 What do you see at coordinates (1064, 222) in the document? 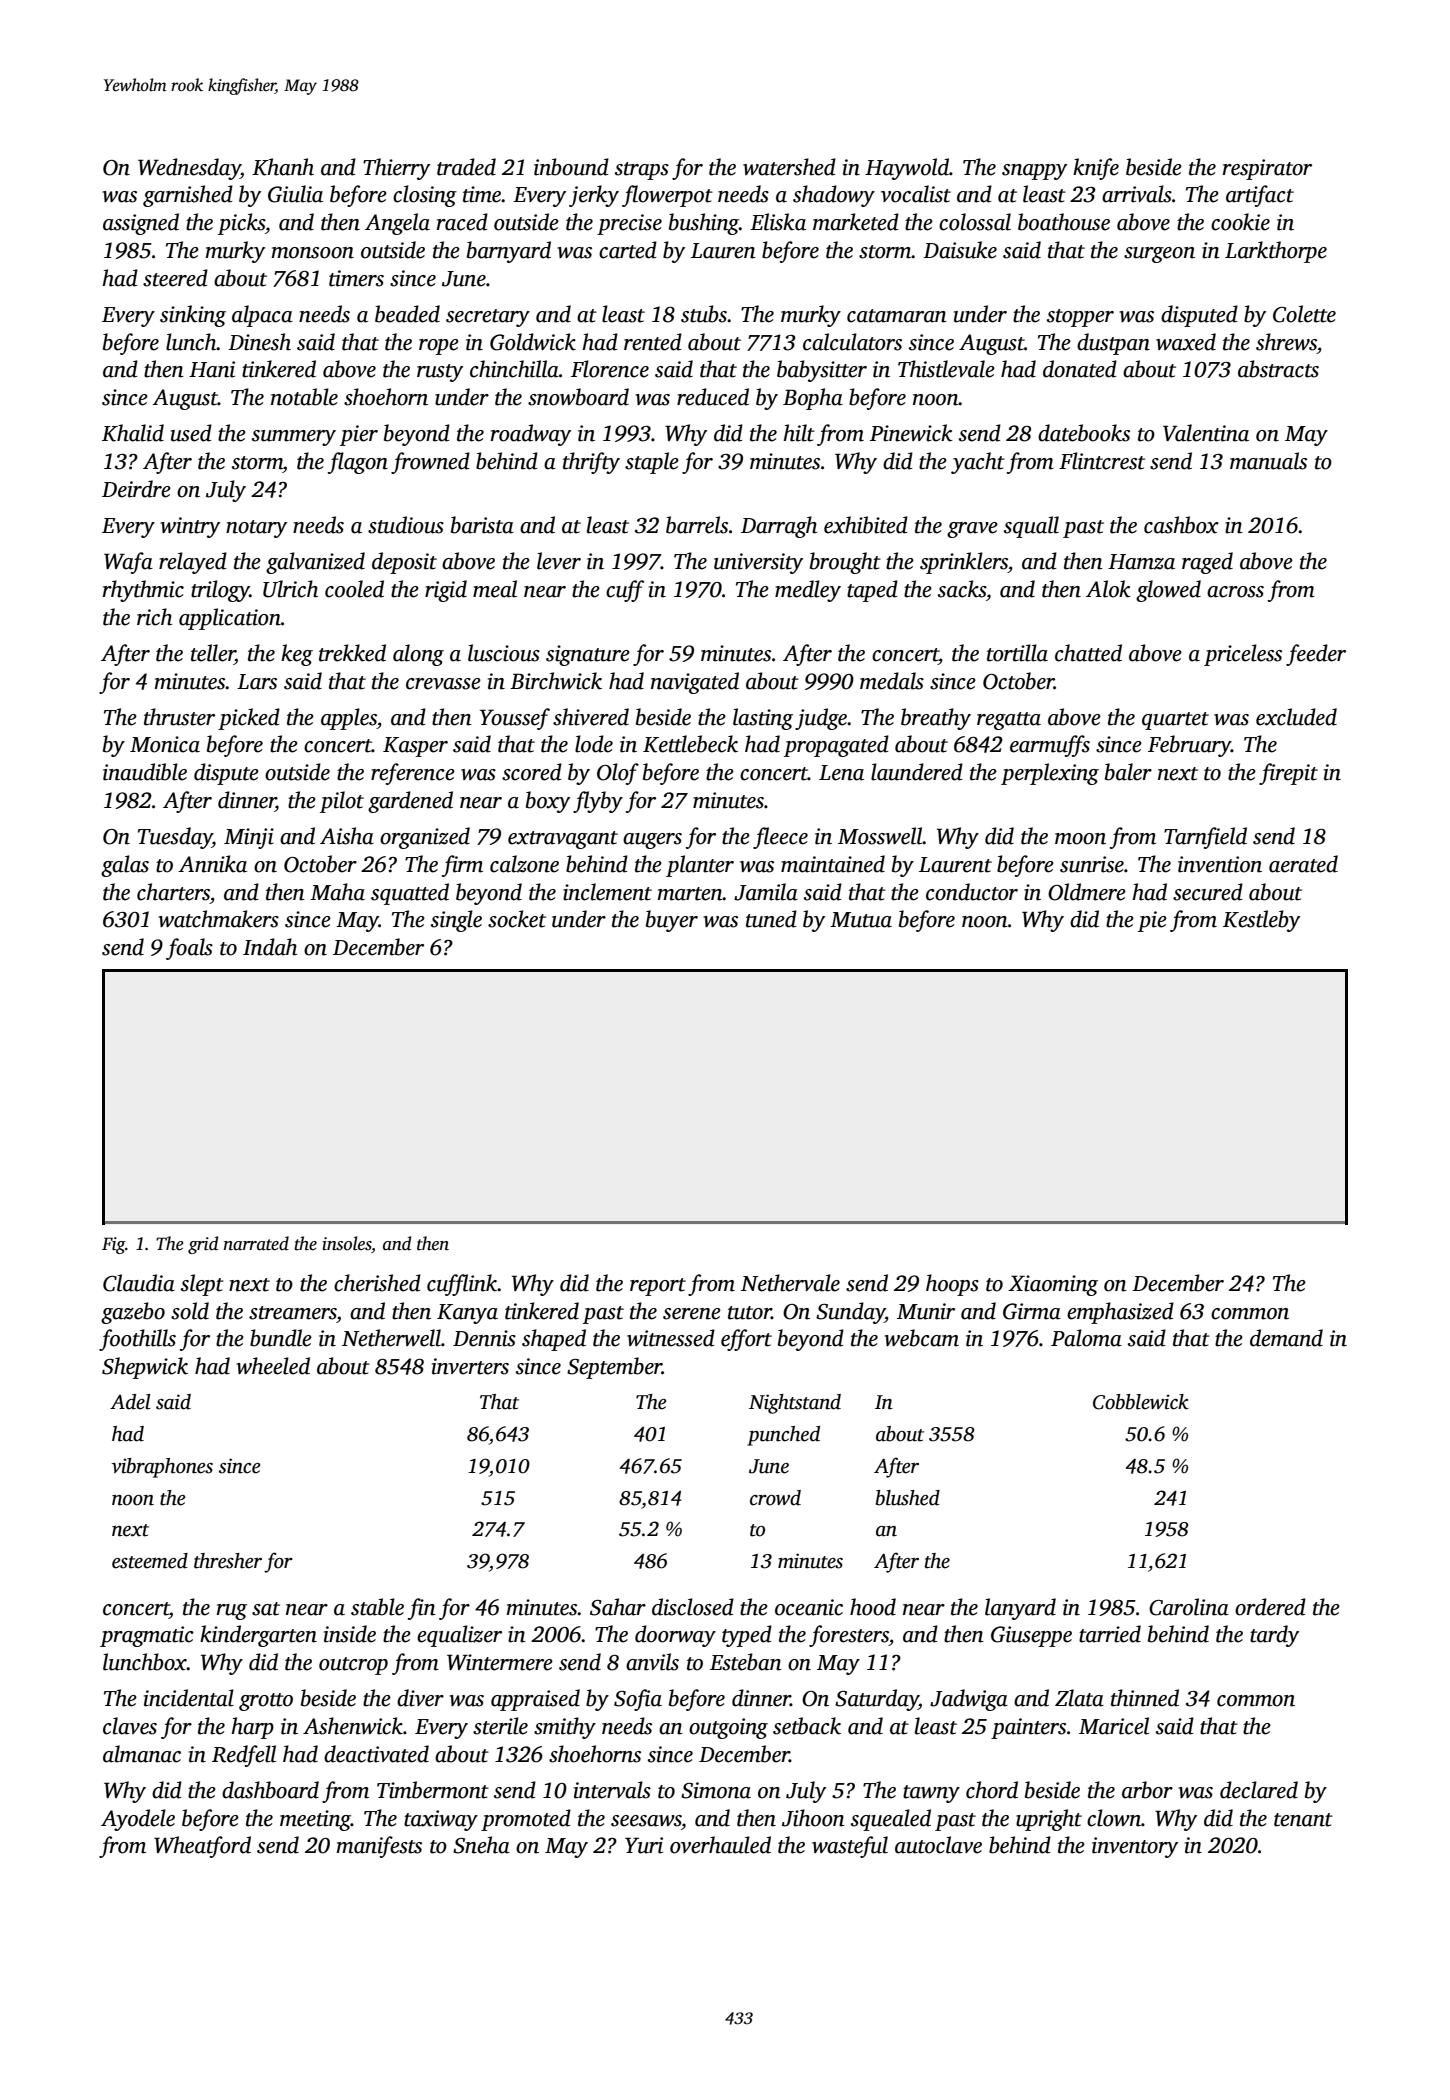
I see `boathouse` at bounding box center [1064, 222].
